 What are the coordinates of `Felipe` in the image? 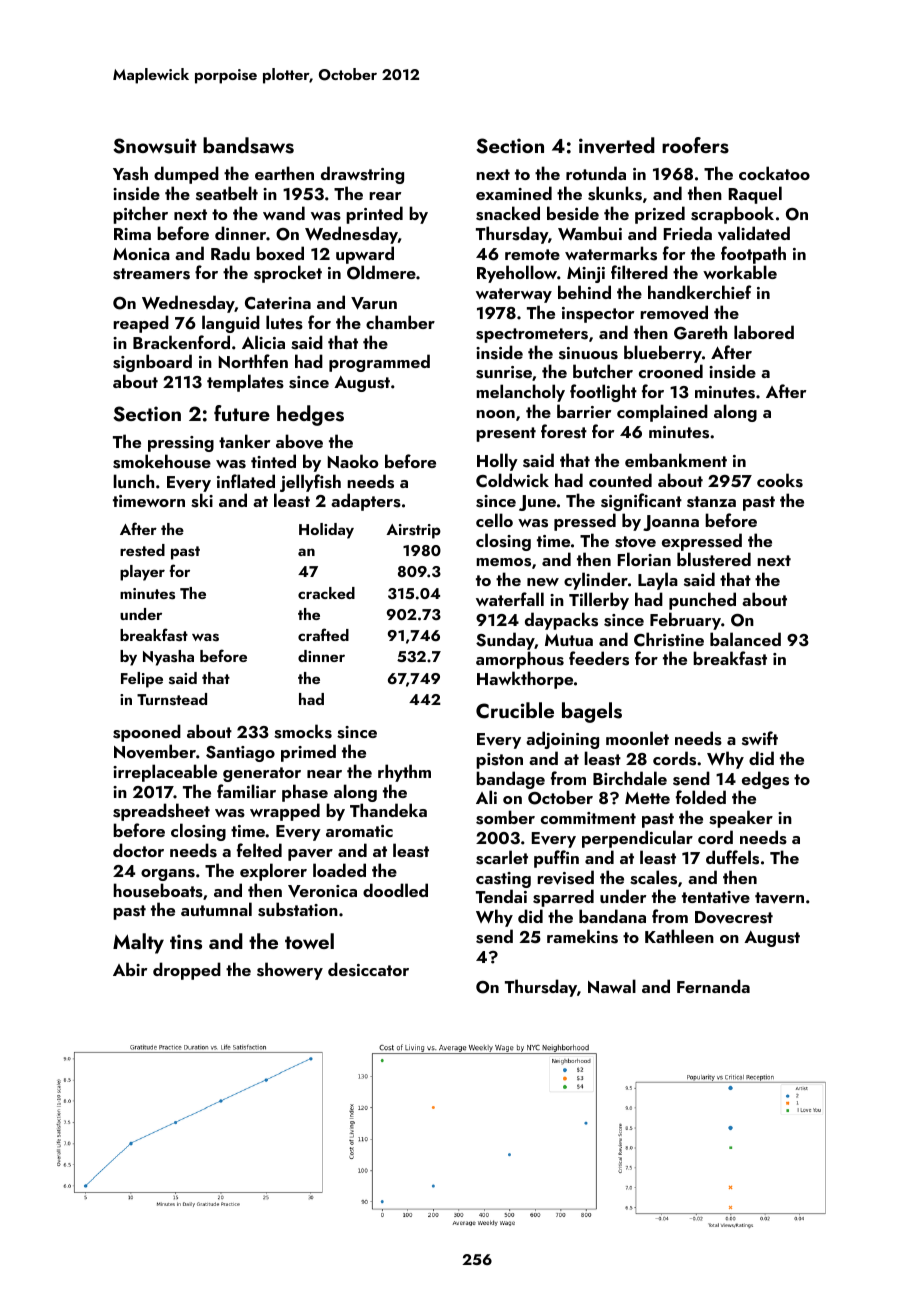 It's located at (142, 680).
